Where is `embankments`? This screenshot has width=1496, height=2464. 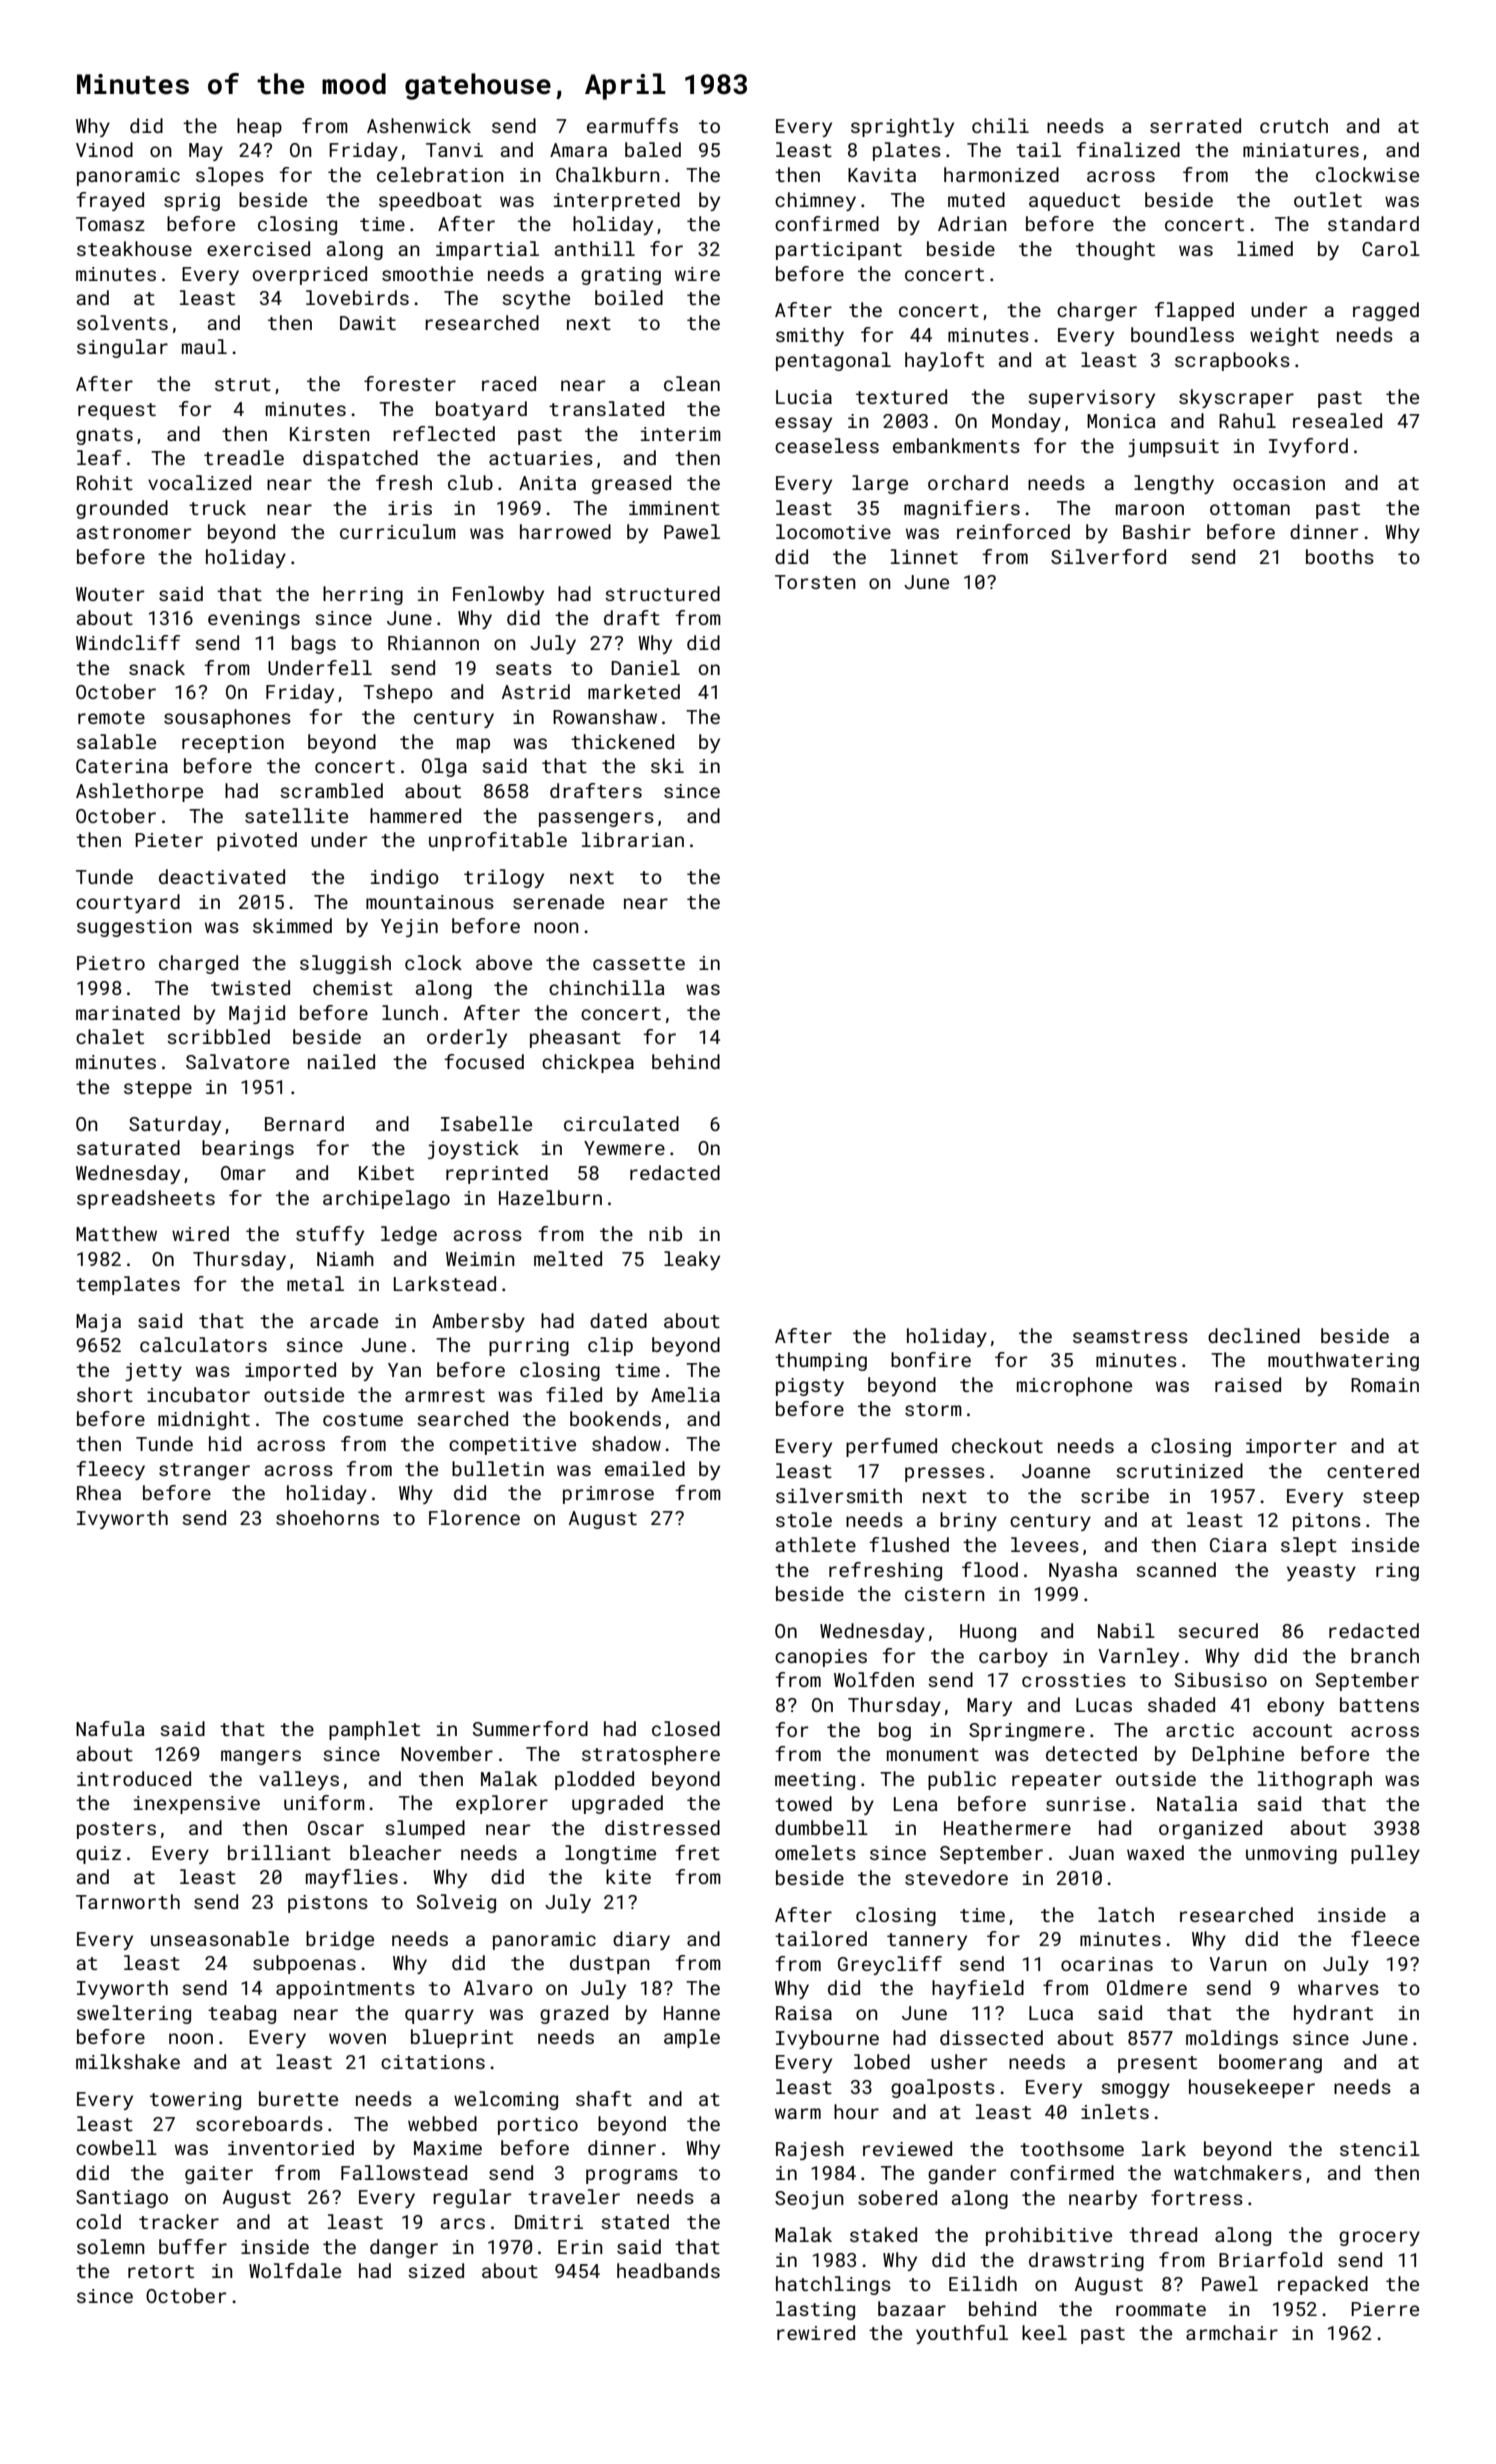 embankments is located at coordinates (956, 445).
